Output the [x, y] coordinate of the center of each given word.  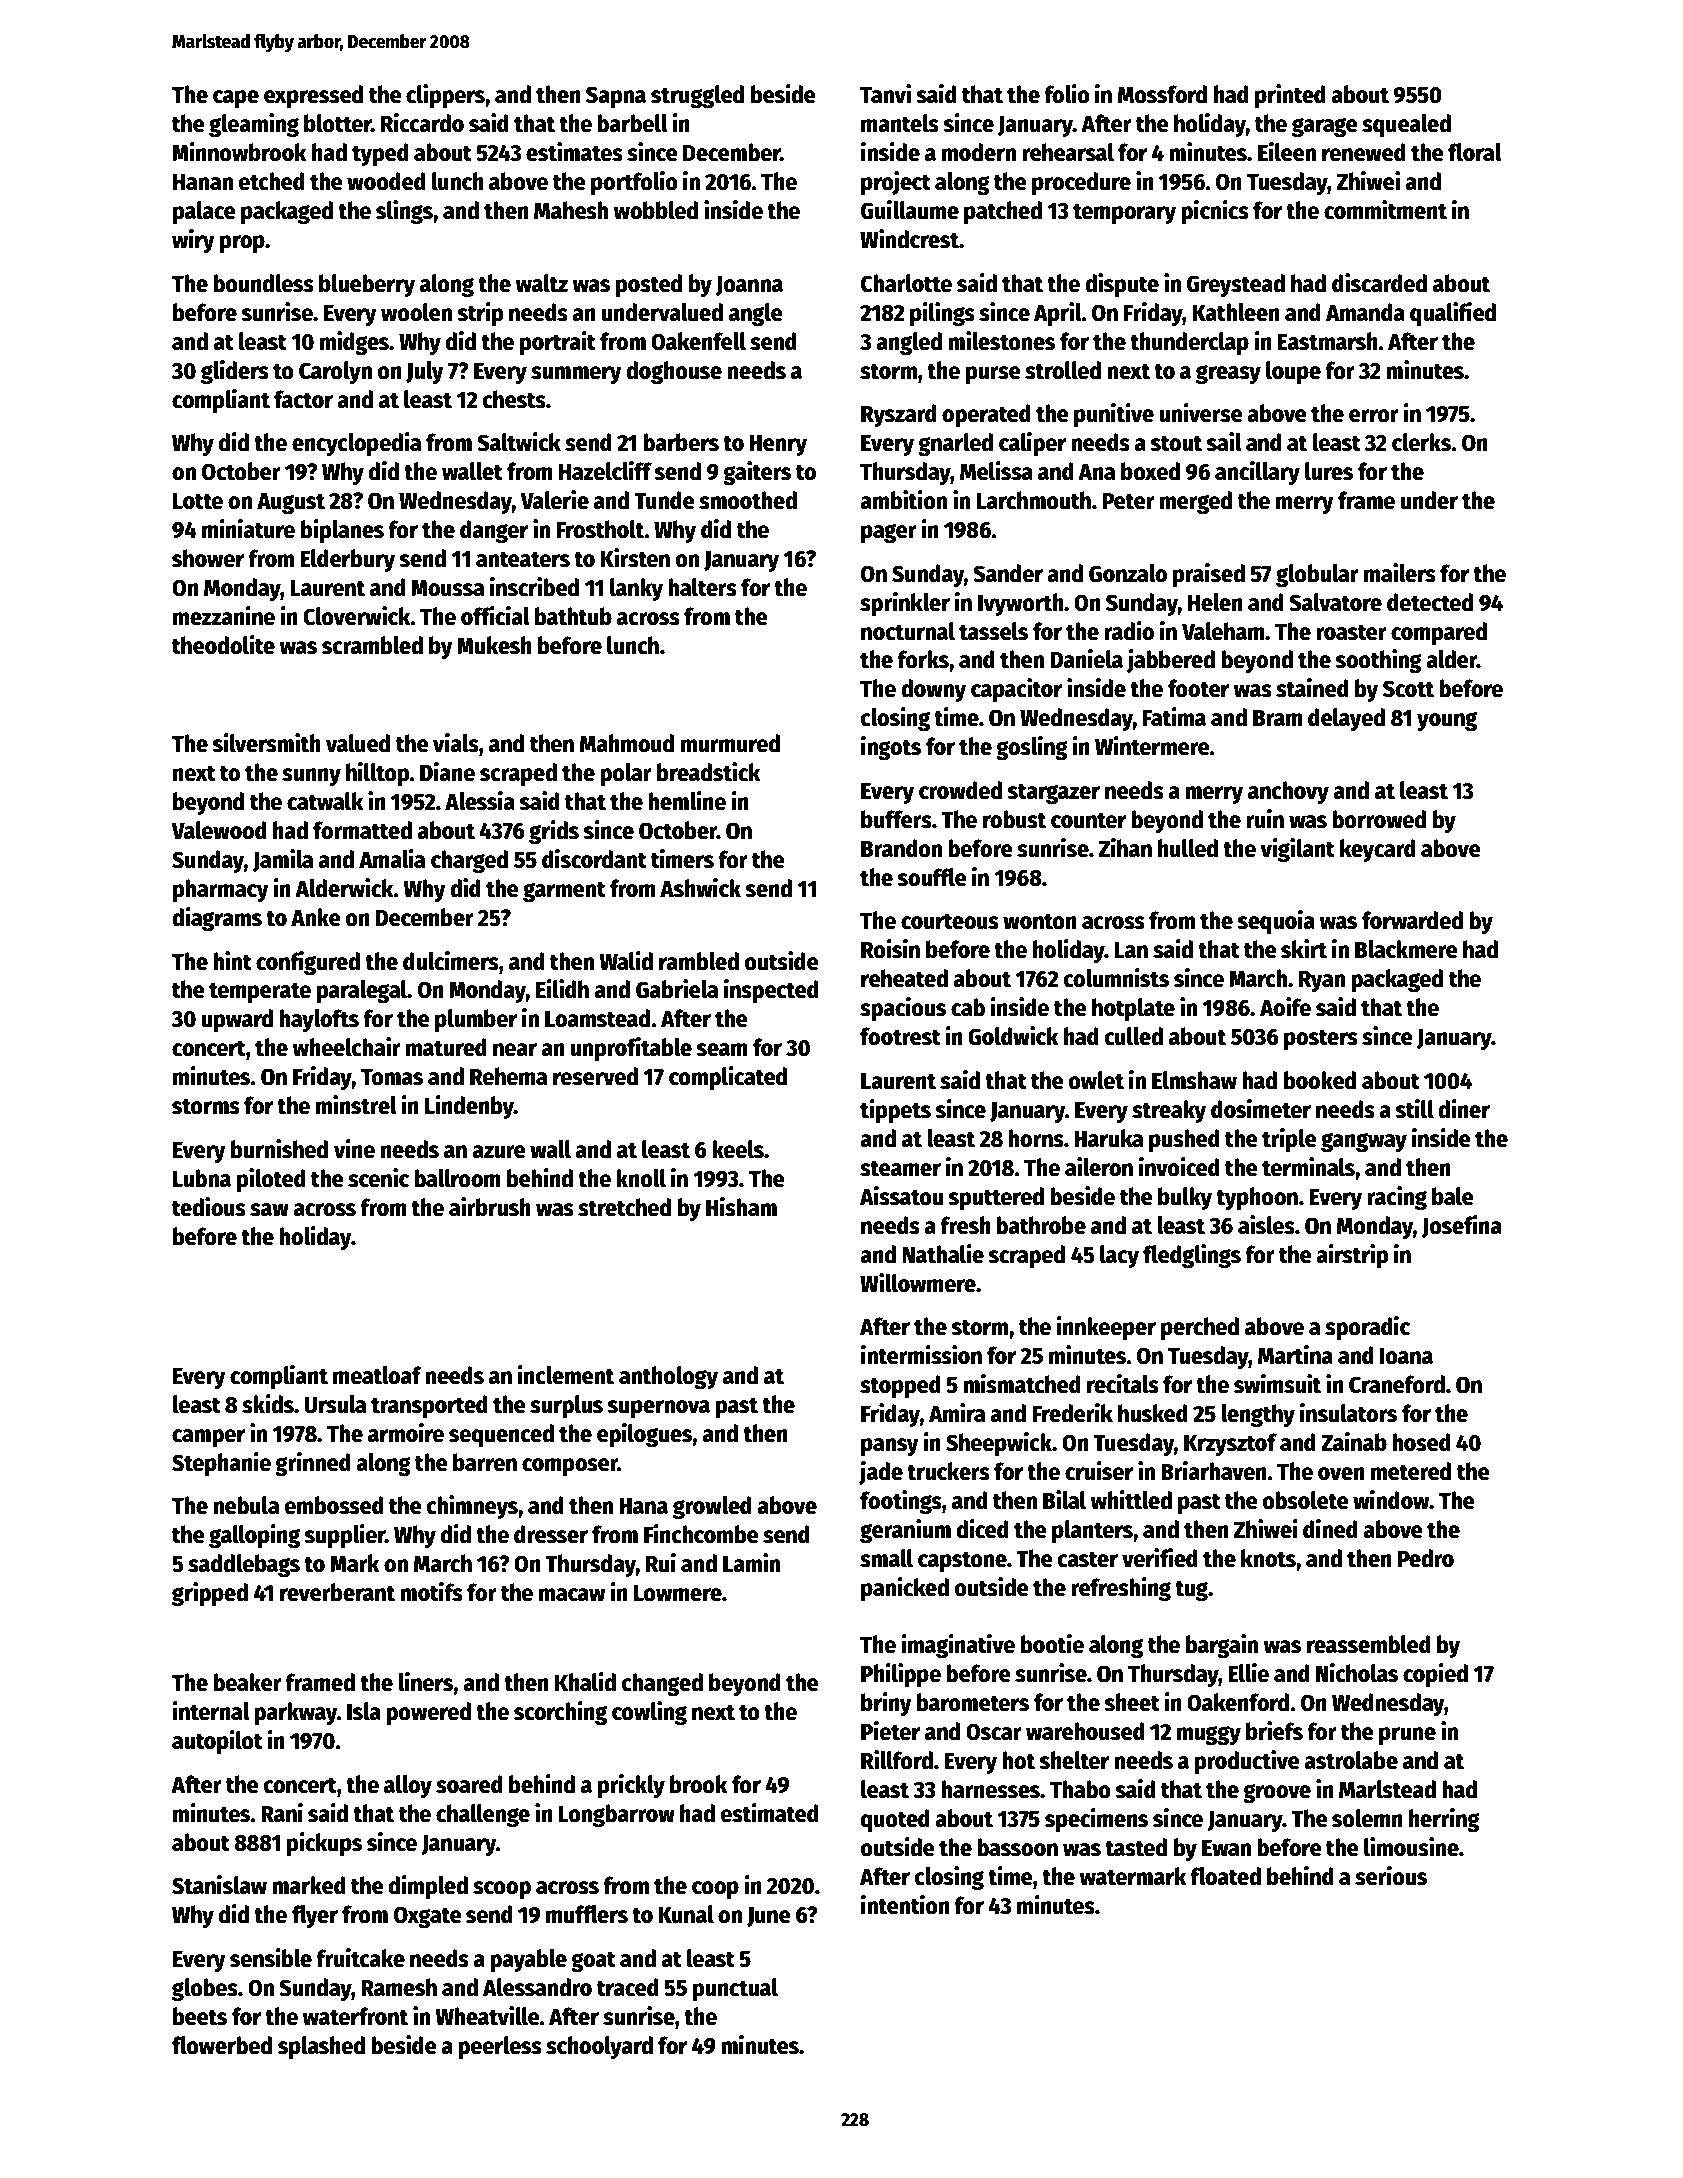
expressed [313, 96]
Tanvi [885, 94]
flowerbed [222, 2045]
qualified [1453, 314]
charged [469, 861]
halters [702, 587]
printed [1290, 96]
